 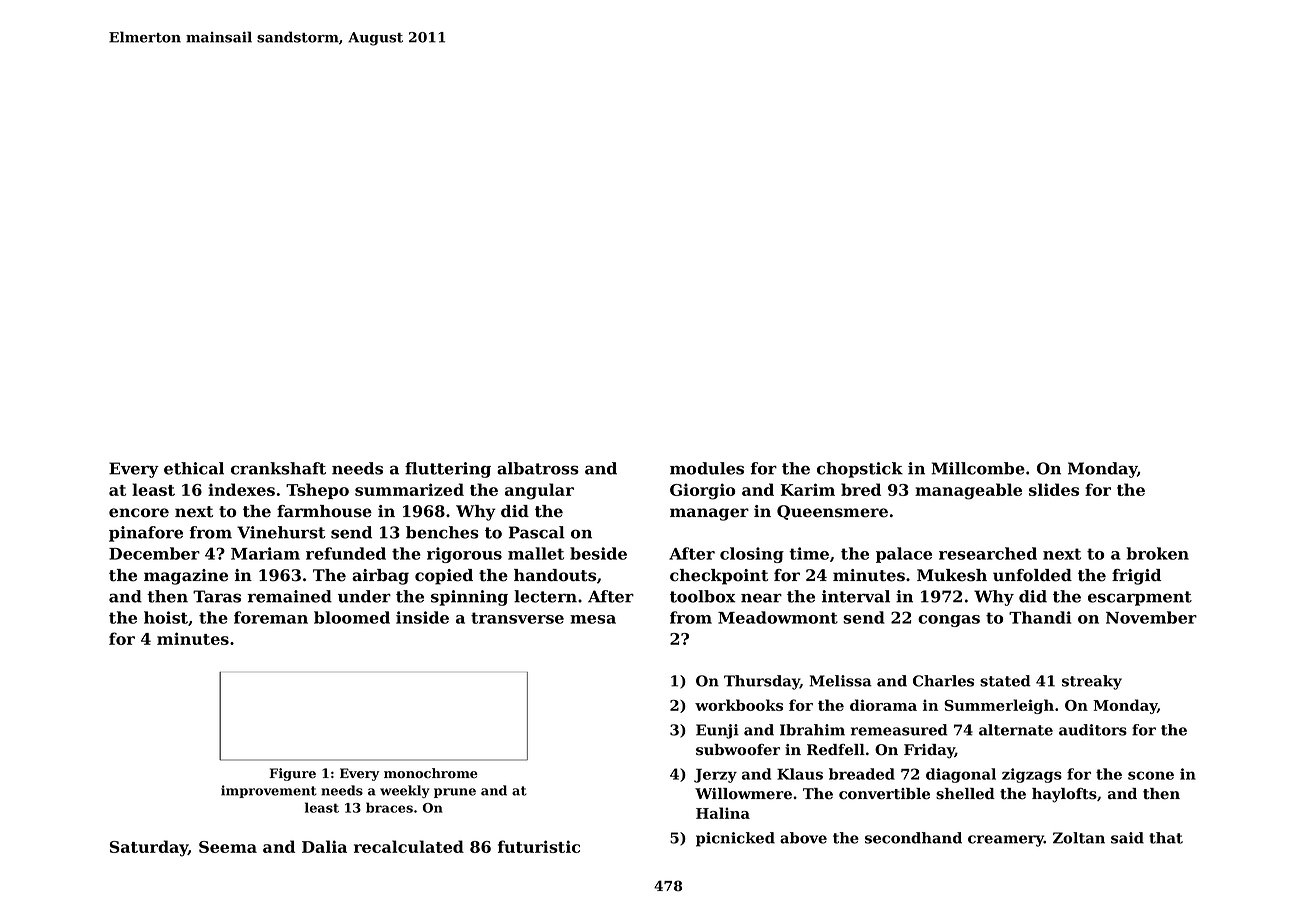 I want to click on workbooks, so click(x=739, y=705).
